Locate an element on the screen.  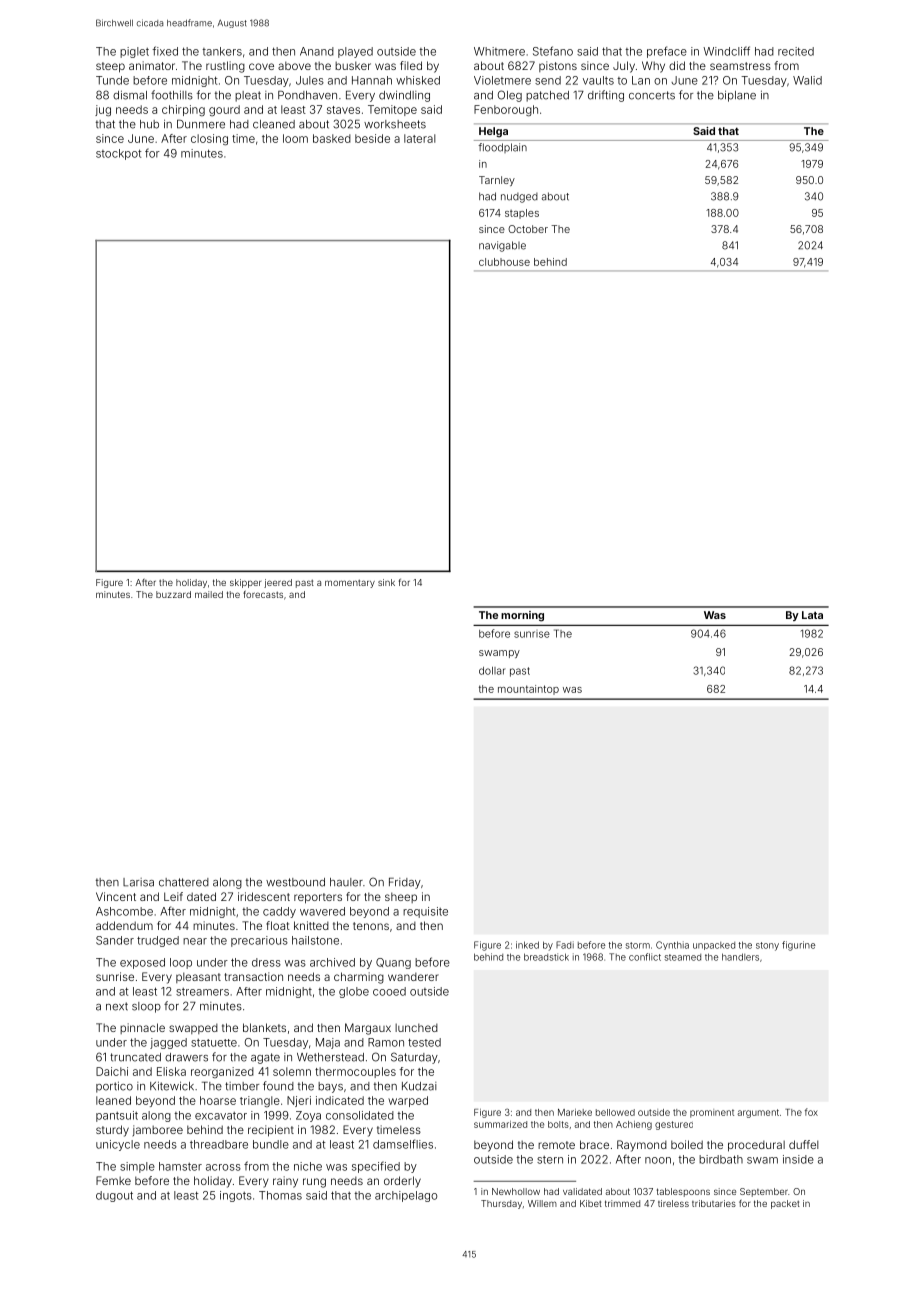
Lata is located at coordinates (812, 615).
